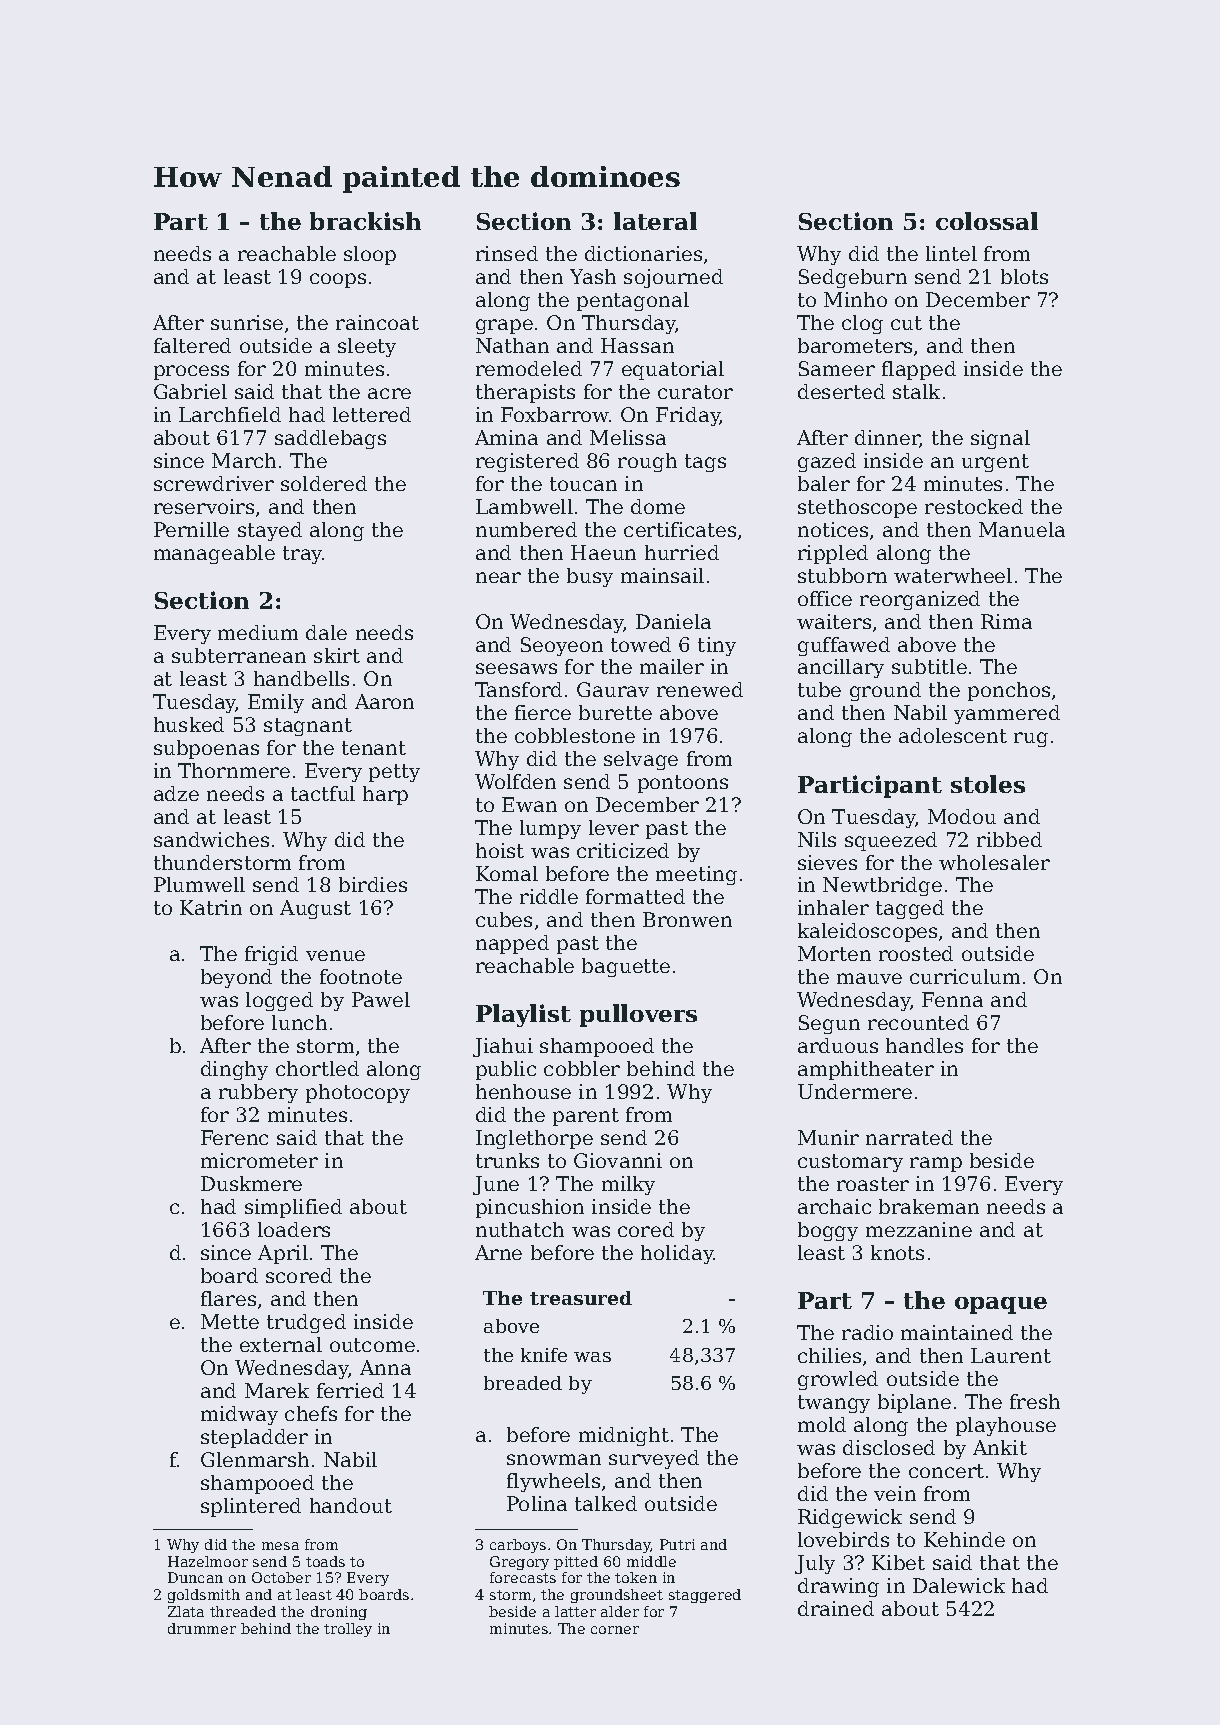 The width and height of the page is (1220, 1725). Describe the element at coordinates (827, 862) in the page. I see `sieves` at that location.
